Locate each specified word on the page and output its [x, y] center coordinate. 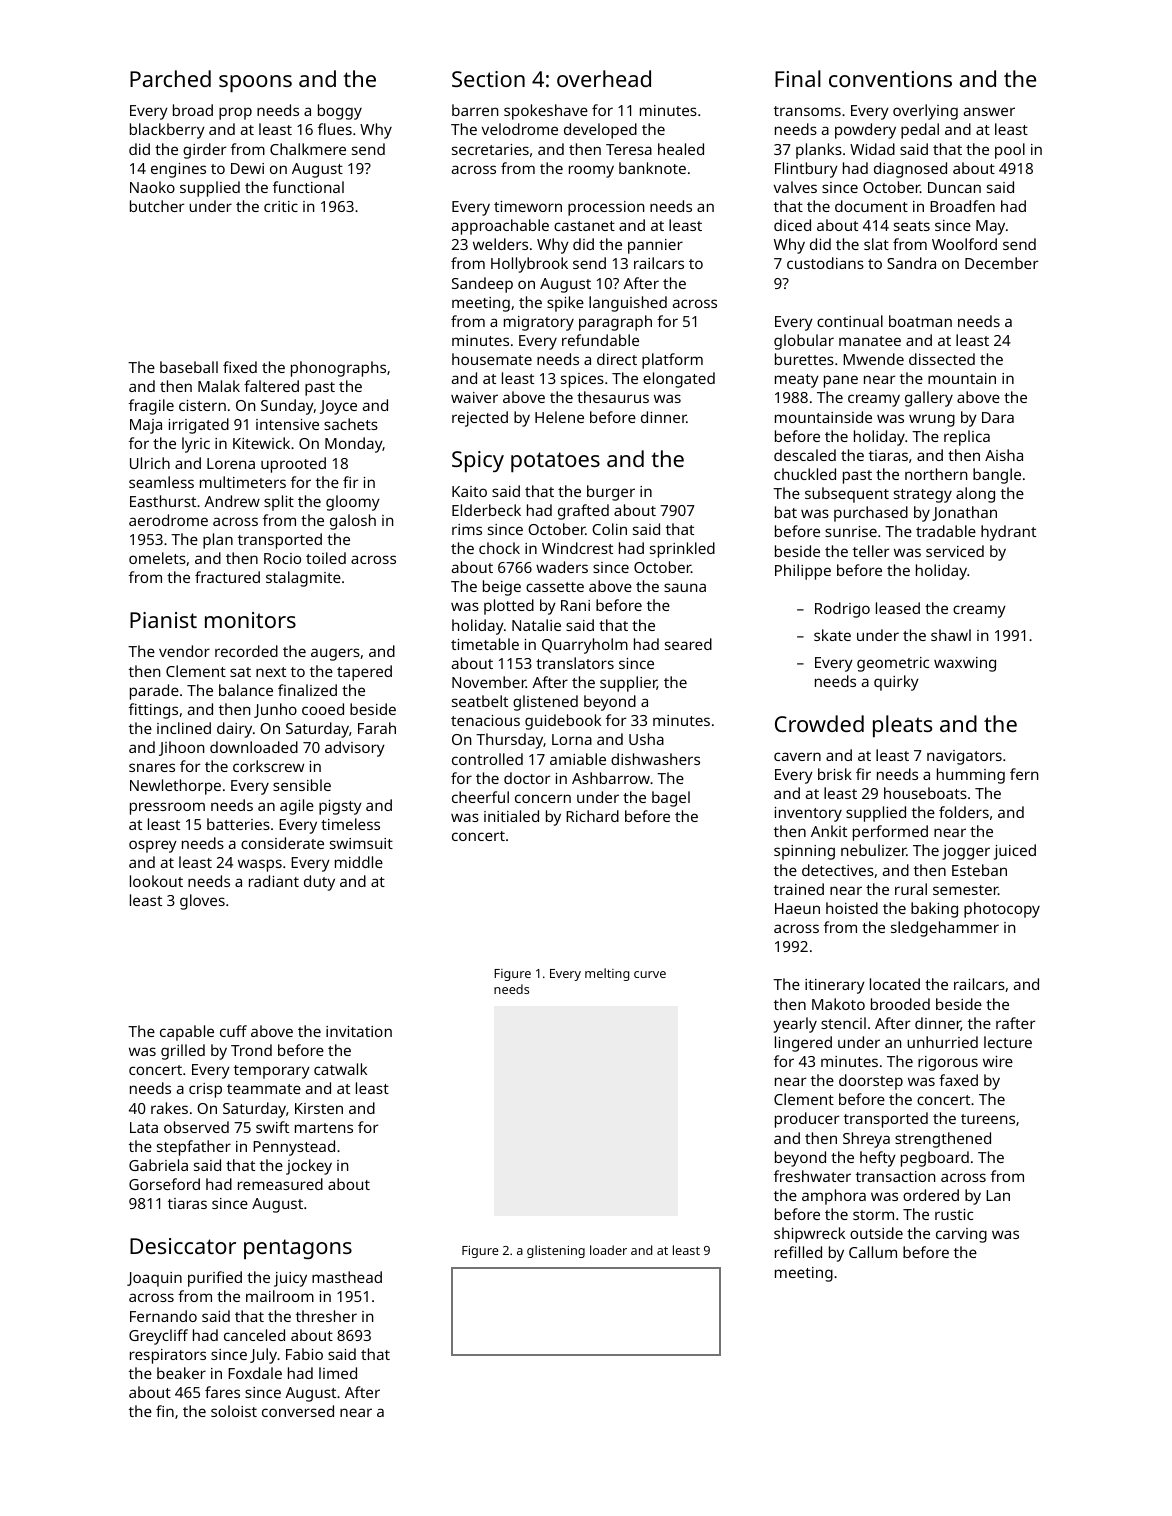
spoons [255, 84]
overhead [604, 78]
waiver [474, 397]
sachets [351, 424]
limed [338, 1373]
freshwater [812, 1176]
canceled [254, 1335]
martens [324, 1128]
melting [607, 974]
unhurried [942, 1042]
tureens [988, 1119]
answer [989, 111]
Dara [998, 417]
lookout [156, 881]
